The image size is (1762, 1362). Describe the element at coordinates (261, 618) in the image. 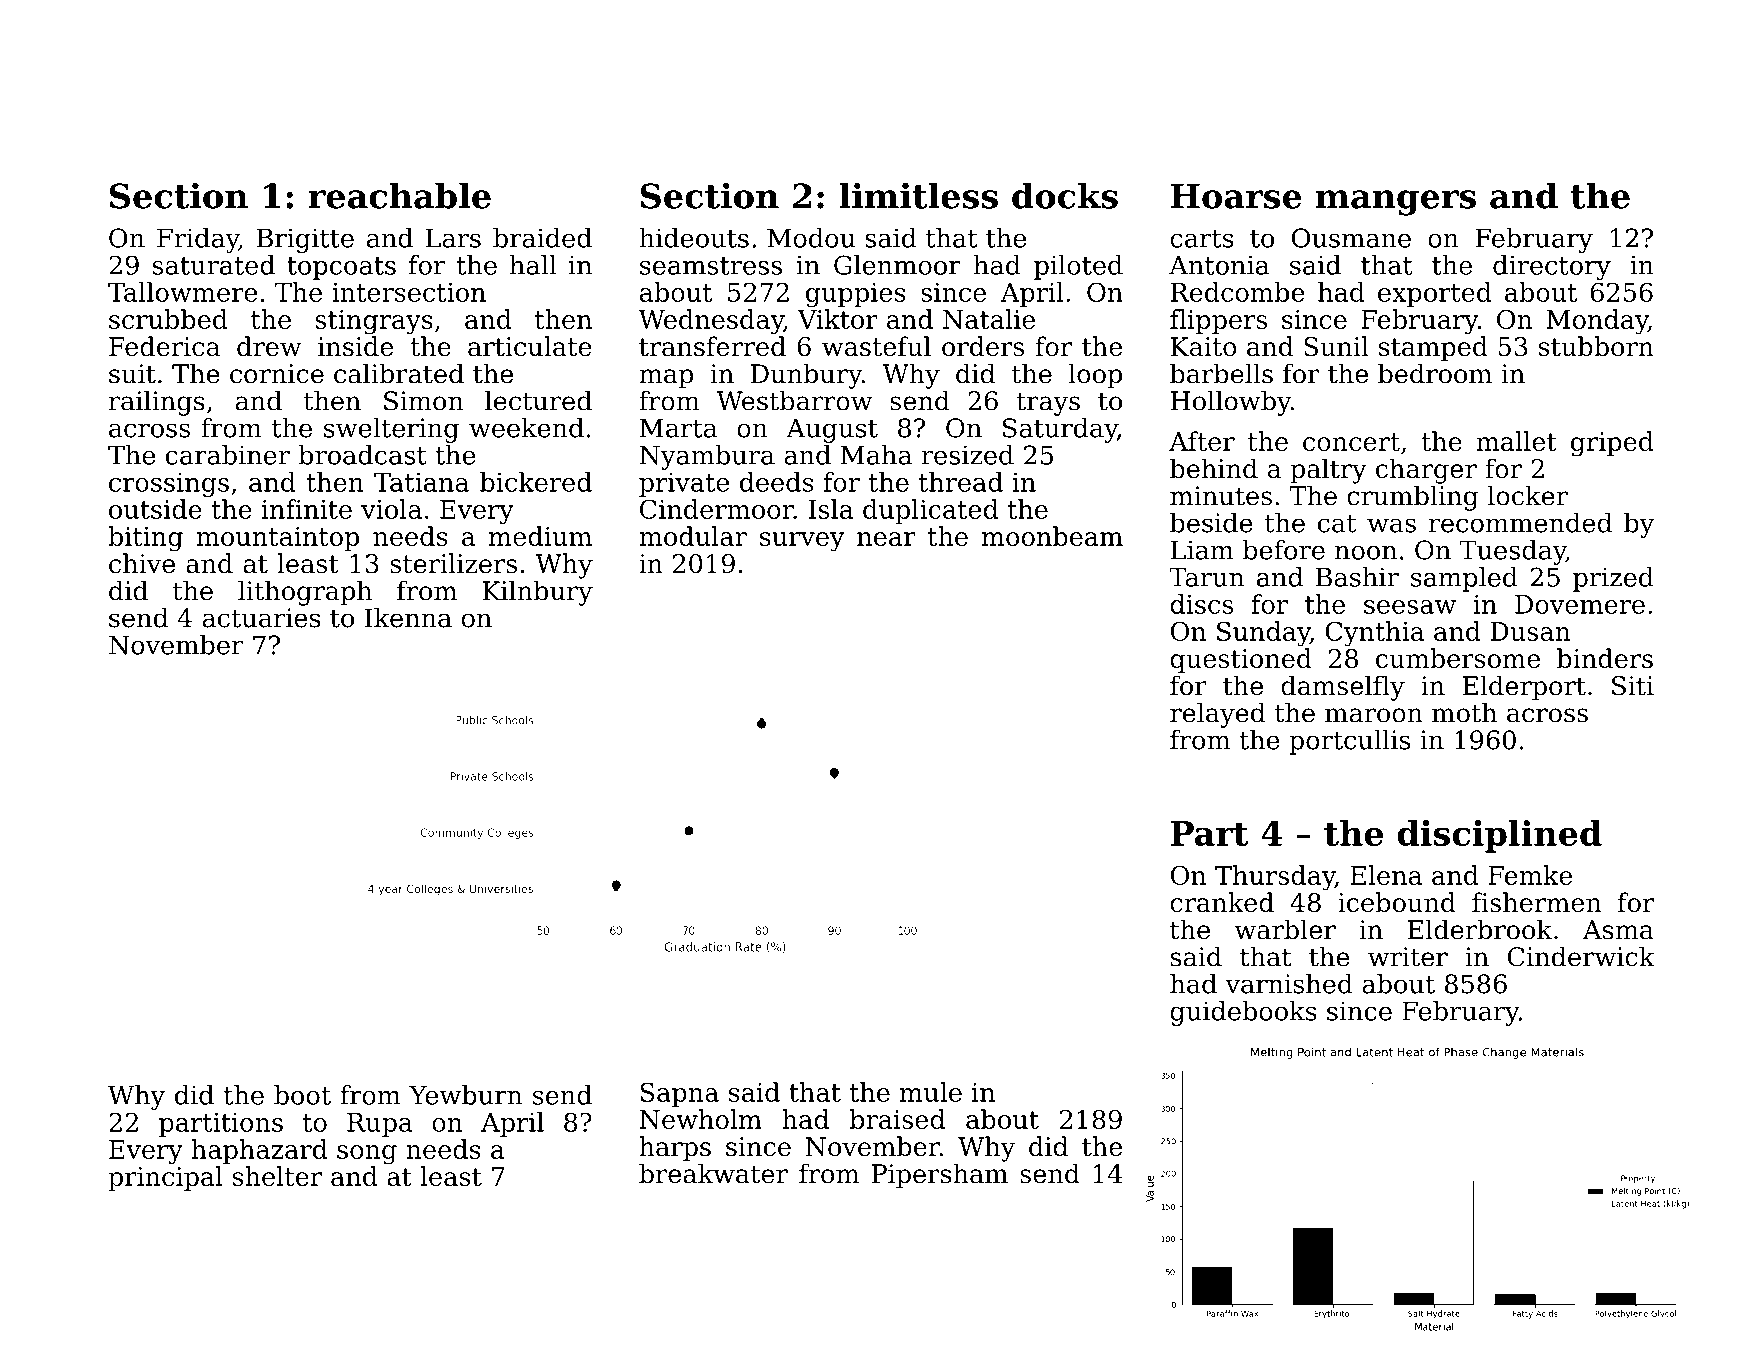

I see `actuaries` at that location.
